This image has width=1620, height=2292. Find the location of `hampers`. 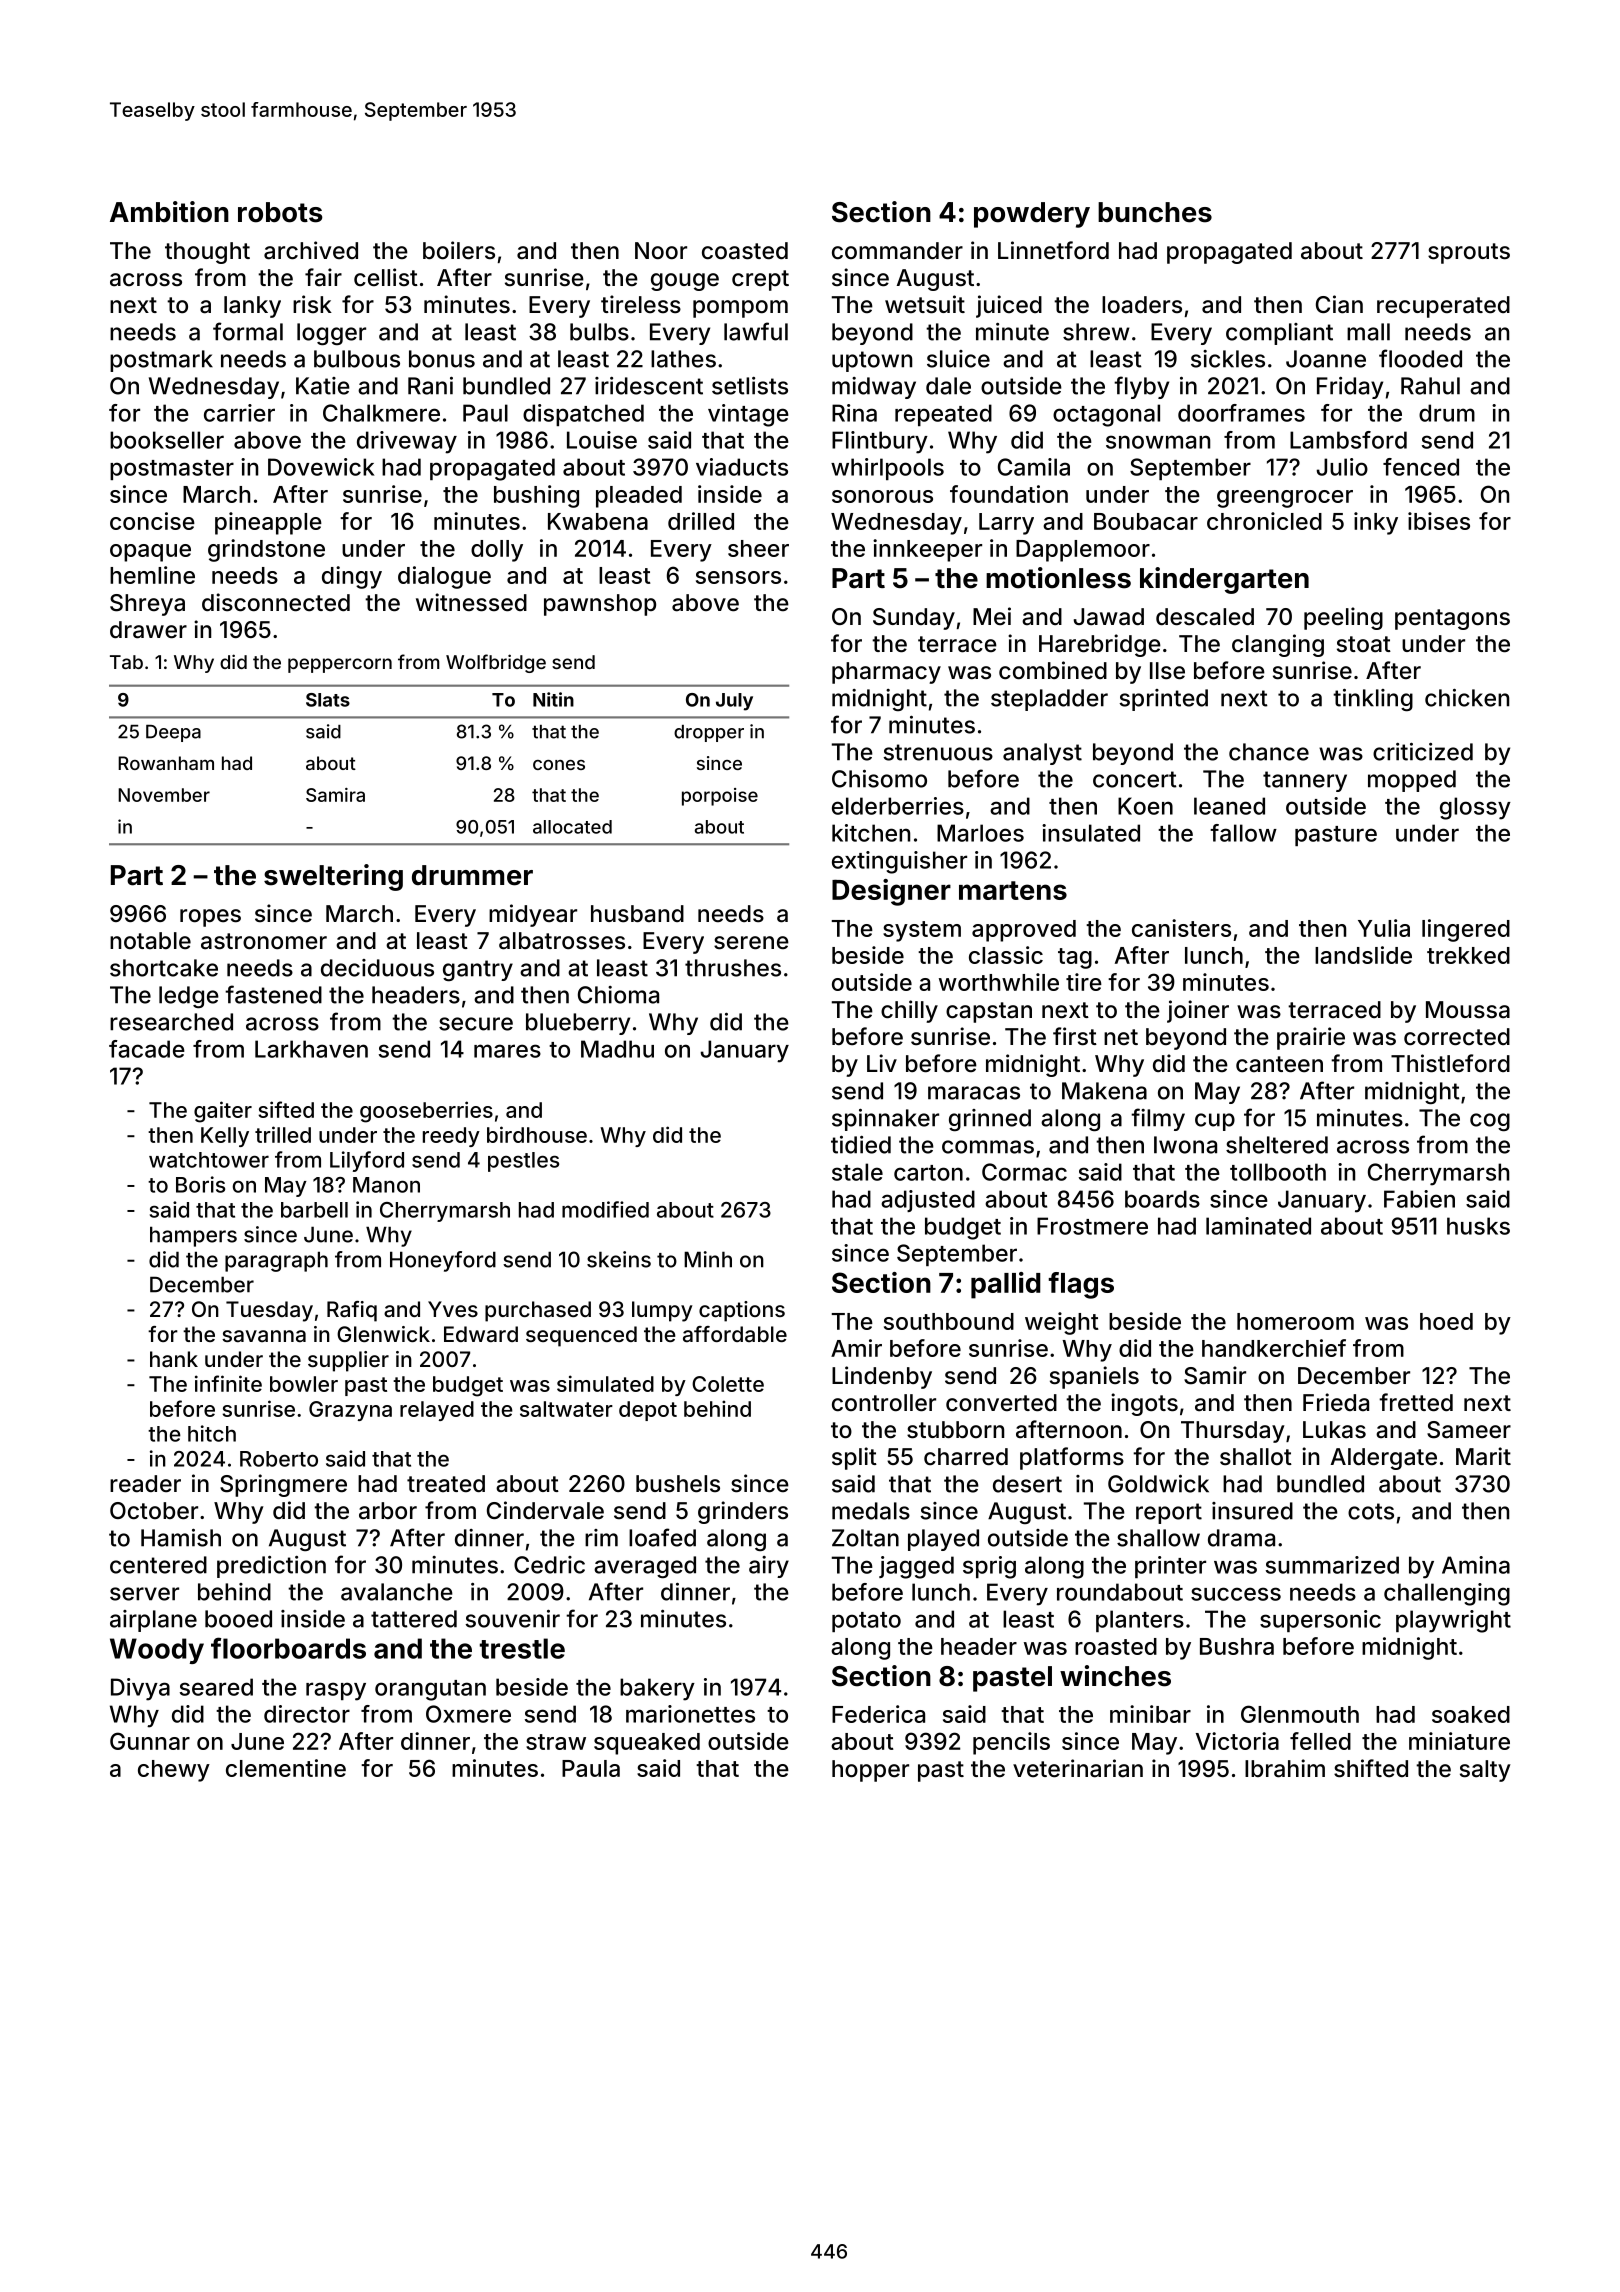

hampers is located at coordinates (193, 1236).
